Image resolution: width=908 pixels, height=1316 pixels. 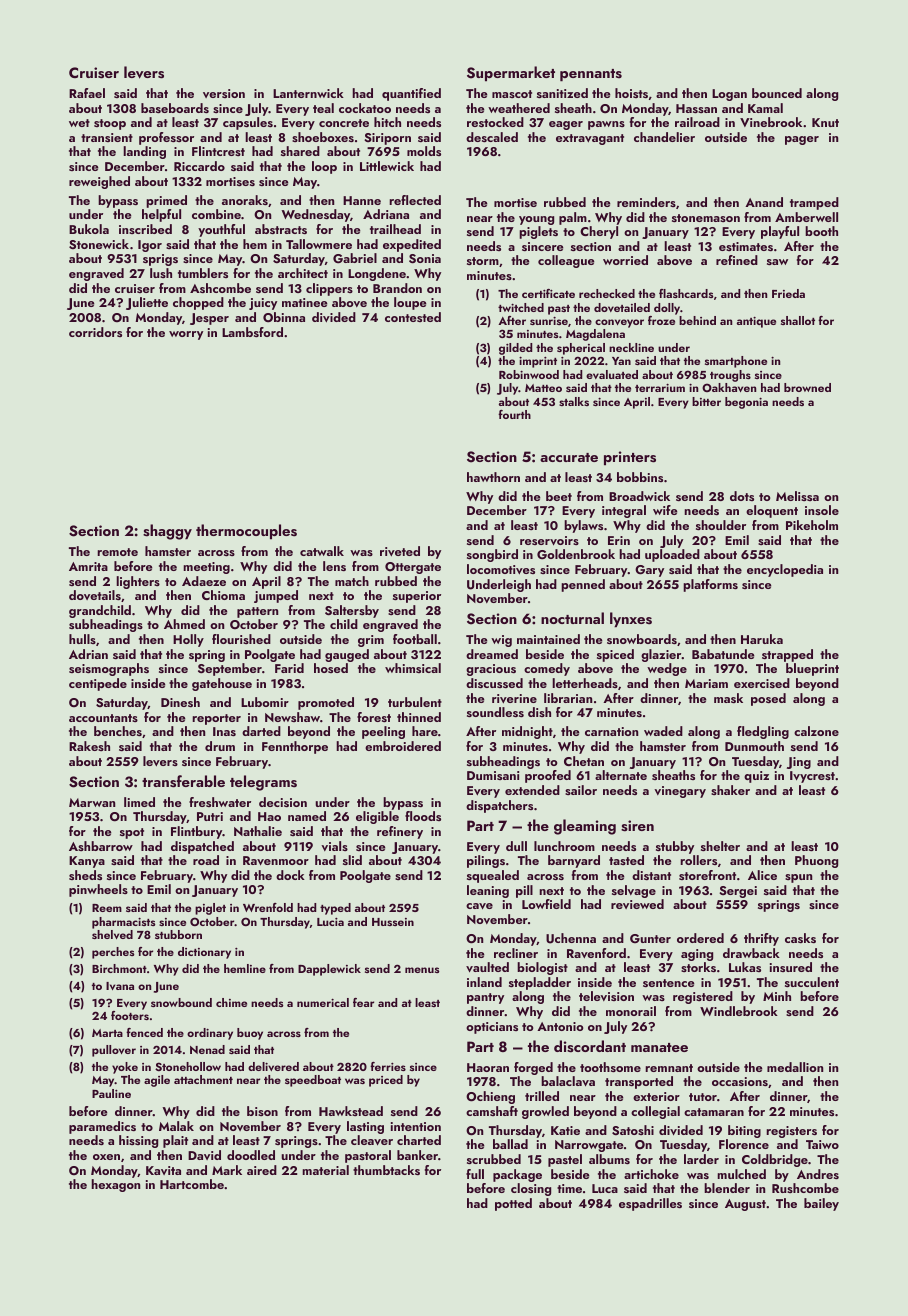 I want to click on blueprint, so click(x=812, y=669).
